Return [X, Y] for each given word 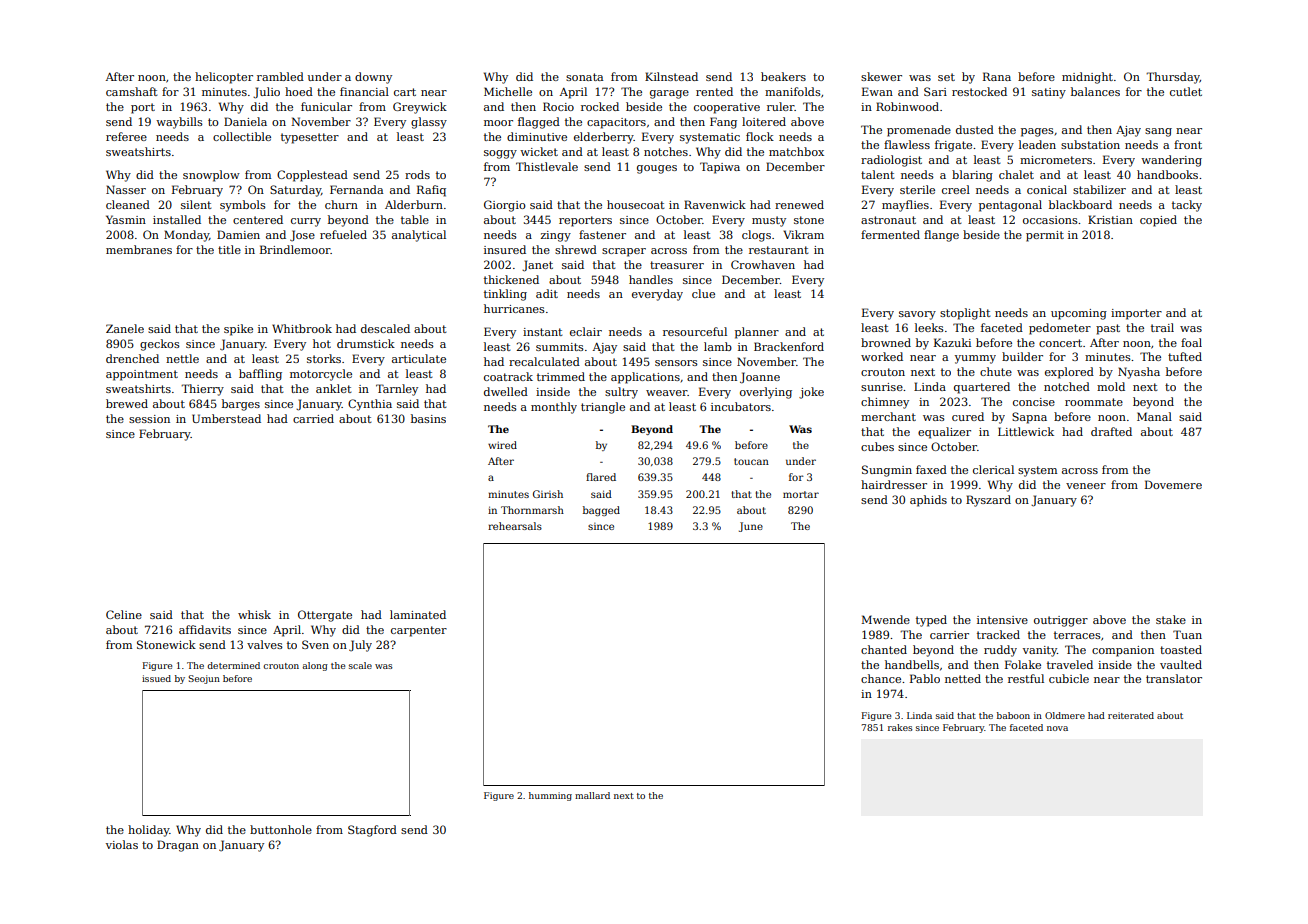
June [751, 527]
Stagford [372, 831]
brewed [127, 403]
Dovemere [1173, 484]
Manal [1154, 416]
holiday [149, 831]
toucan [751, 461]
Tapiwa [720, 168]
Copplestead [312, 176]
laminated [418, 614]
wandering [1171, 161]
